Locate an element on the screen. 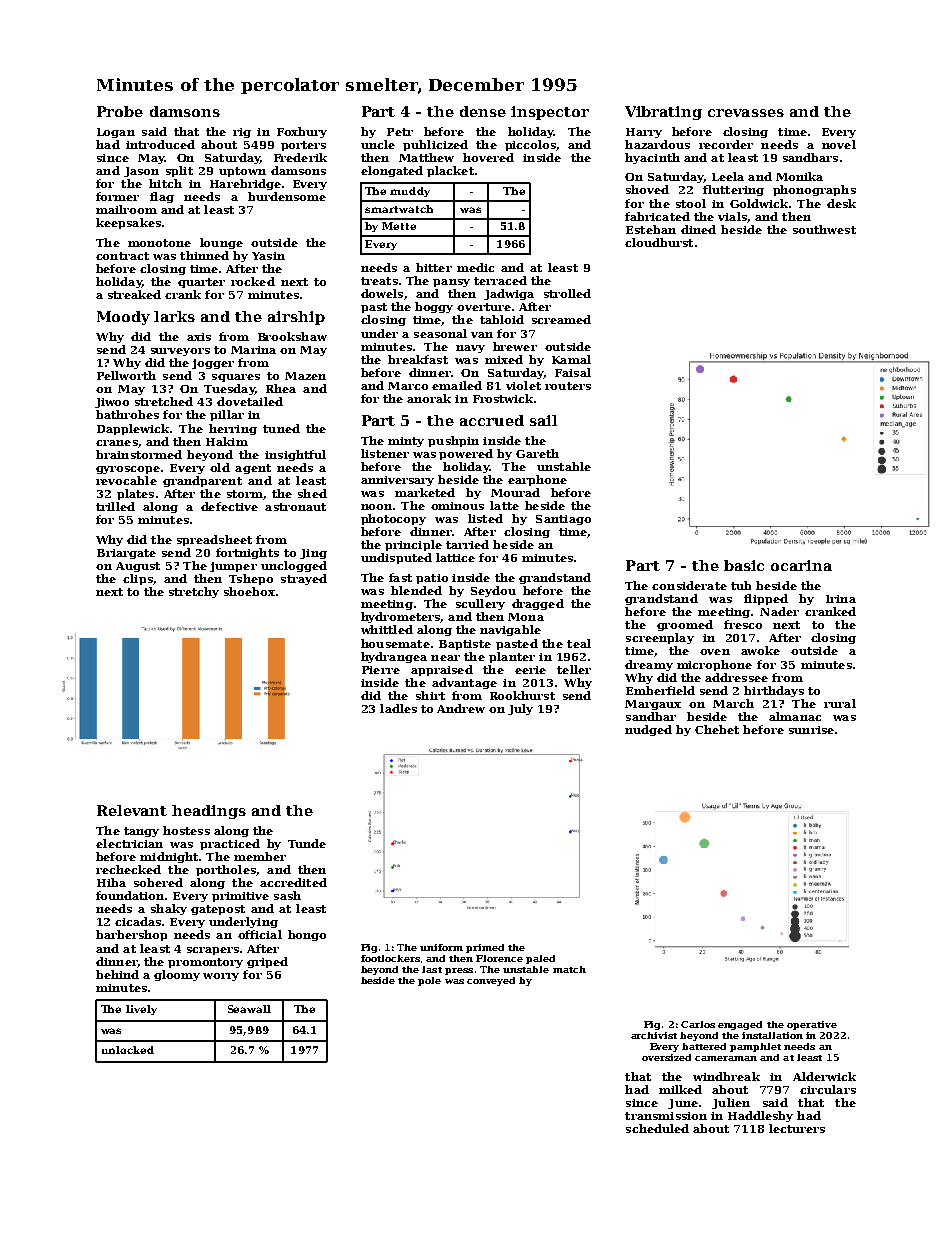  hazardous is located at coordinates (657, 144).
